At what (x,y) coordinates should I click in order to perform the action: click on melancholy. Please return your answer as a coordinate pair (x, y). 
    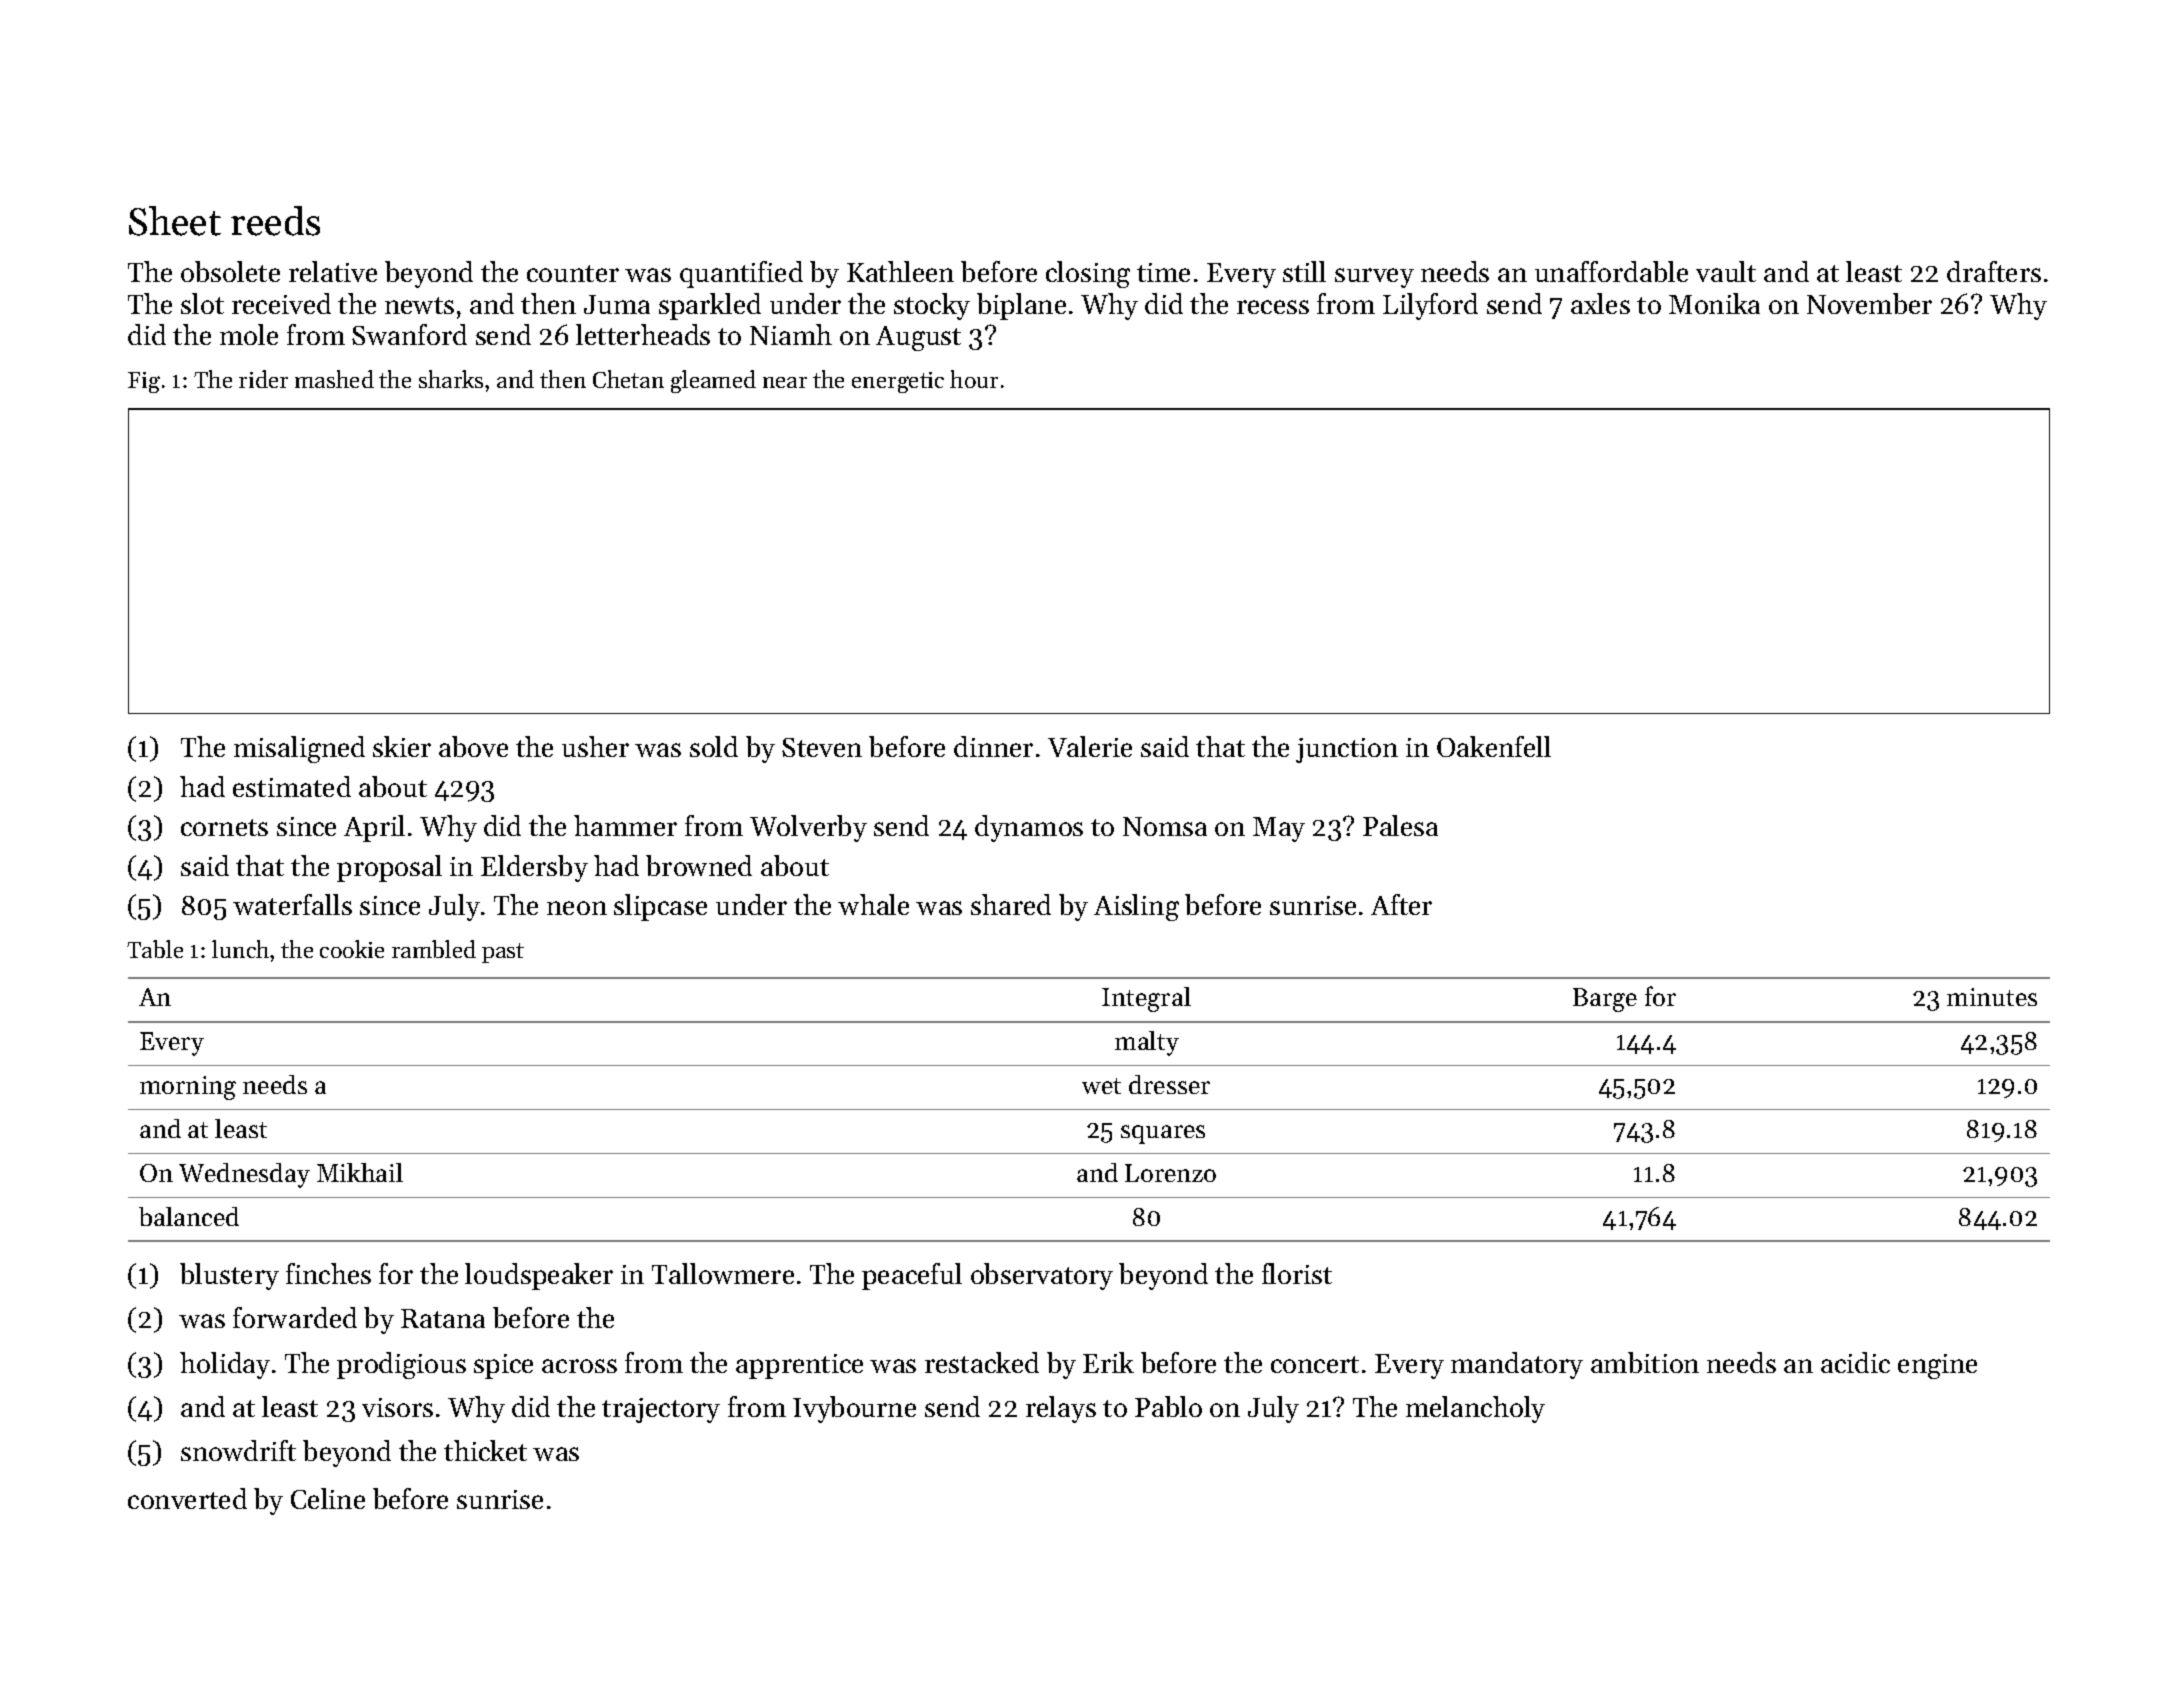
    Looking at the image, I should click on (1475, 1409).
